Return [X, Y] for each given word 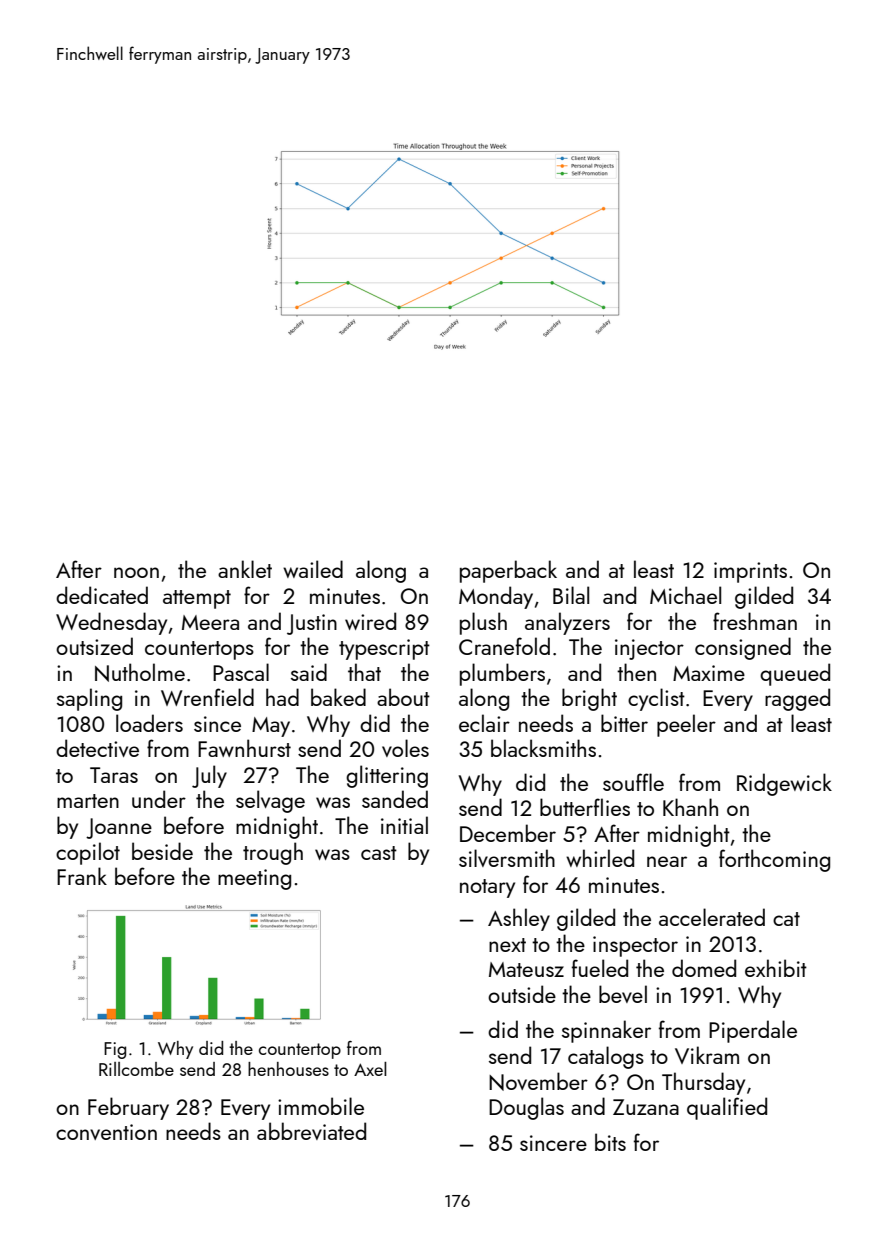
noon [136, 572]
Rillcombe [136, 1069]
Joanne [119, 828]
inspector [635, 946]
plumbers [502, 674]
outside [522, 994]
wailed [313, 569]
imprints [750, 572]
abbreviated [311, 1131]
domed [704, 968]
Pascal [241, 672]
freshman [755, 621]
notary [487, 888]
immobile [321, 1106]
